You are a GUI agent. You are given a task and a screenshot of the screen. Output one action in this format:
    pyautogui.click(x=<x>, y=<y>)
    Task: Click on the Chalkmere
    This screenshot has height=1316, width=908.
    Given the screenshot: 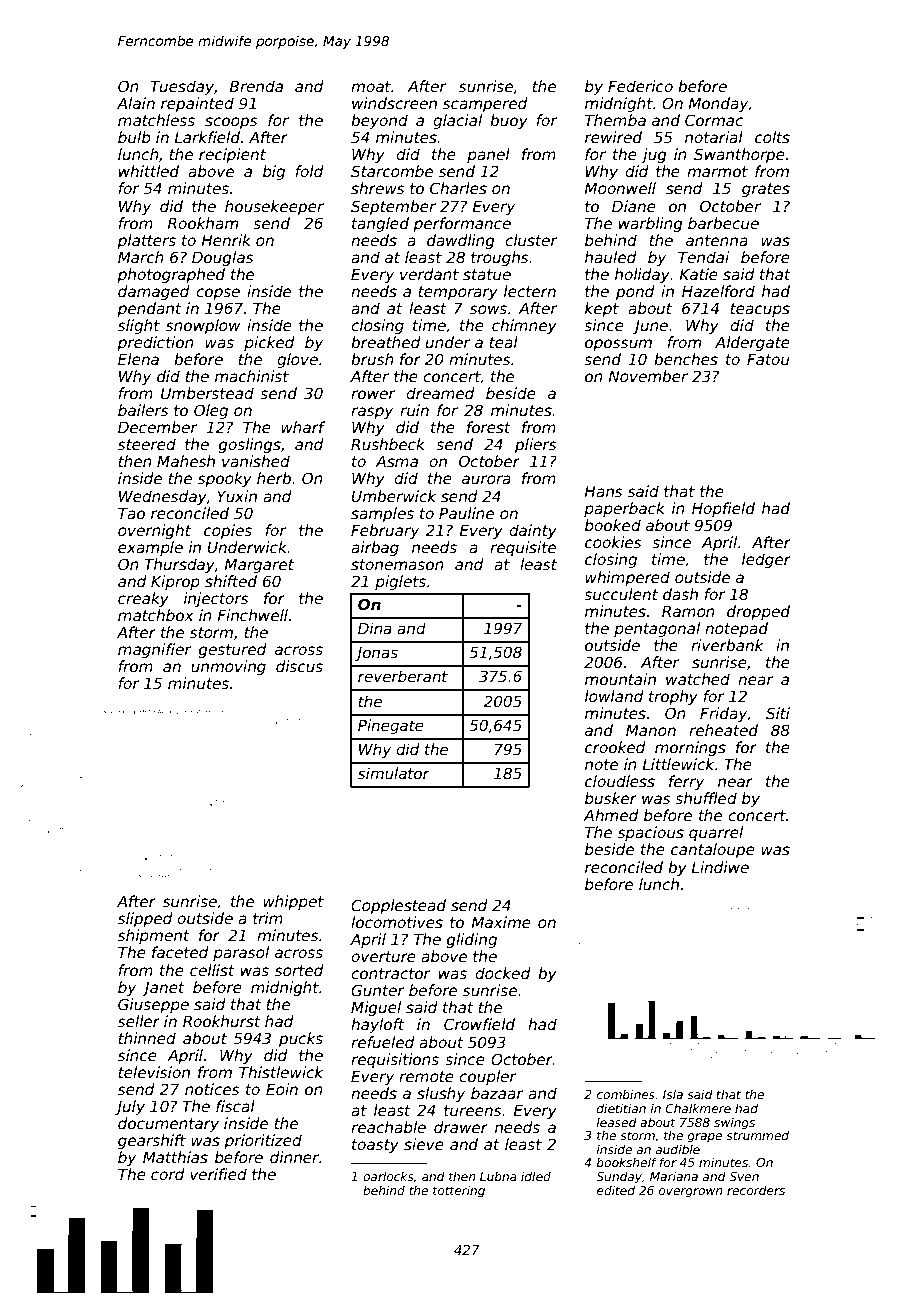 What is the action you would take?
    pyautogui.click(x=698, y=1108)
